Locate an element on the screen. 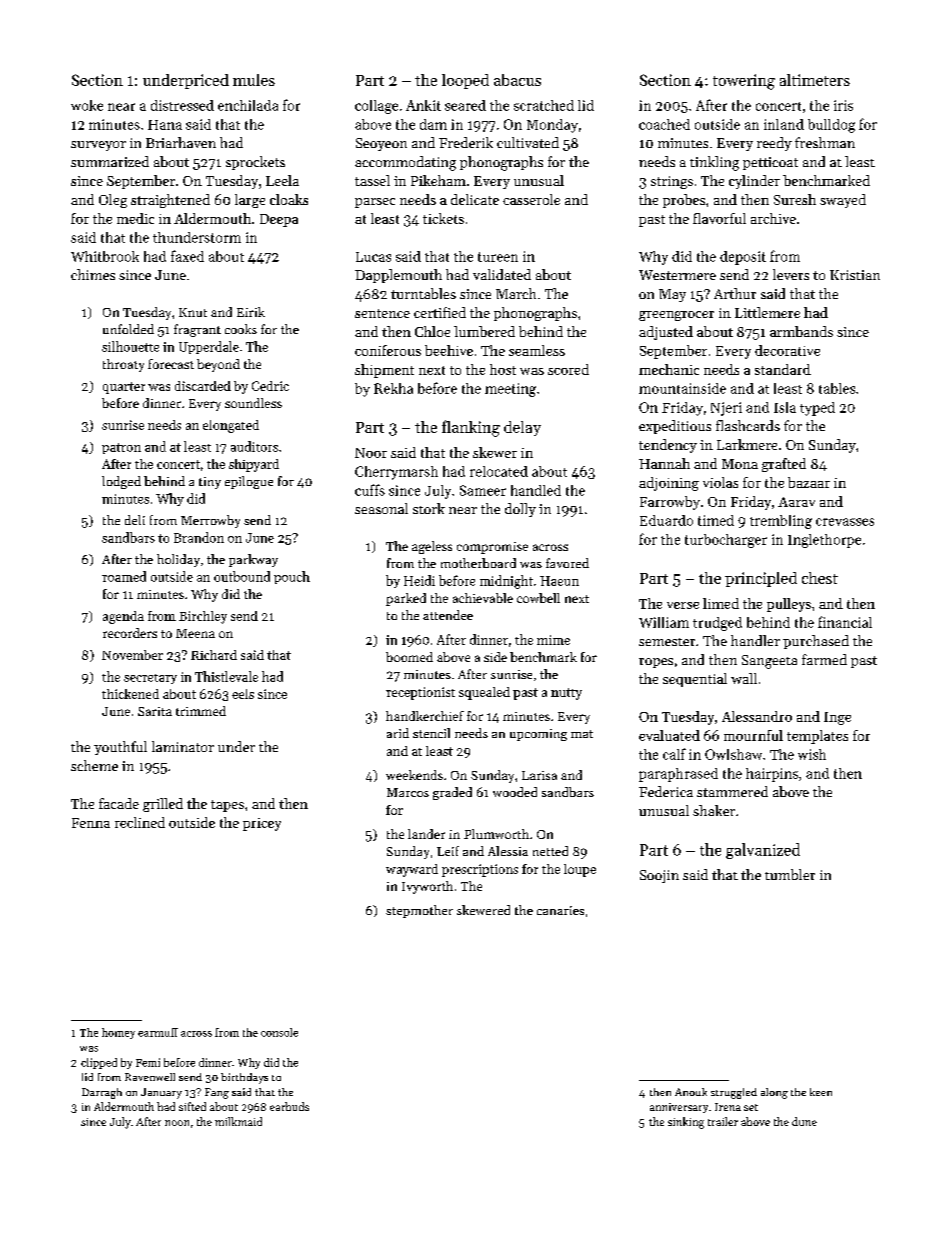 The image size is (952, 1233). scored is located at coordinates (568, 369).
